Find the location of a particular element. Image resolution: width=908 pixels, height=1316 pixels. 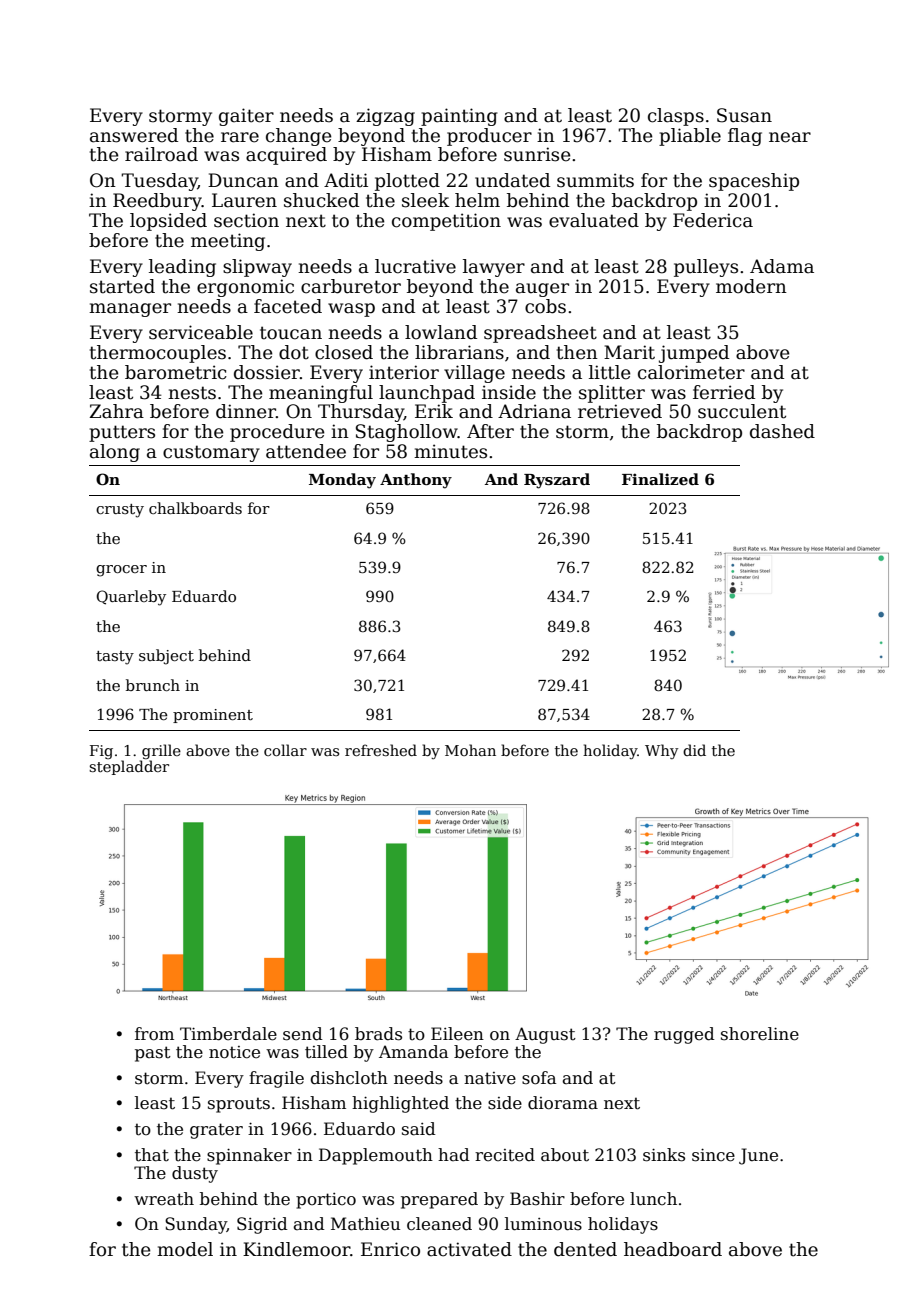

Eileen is located at coordinates (457, 1034).
